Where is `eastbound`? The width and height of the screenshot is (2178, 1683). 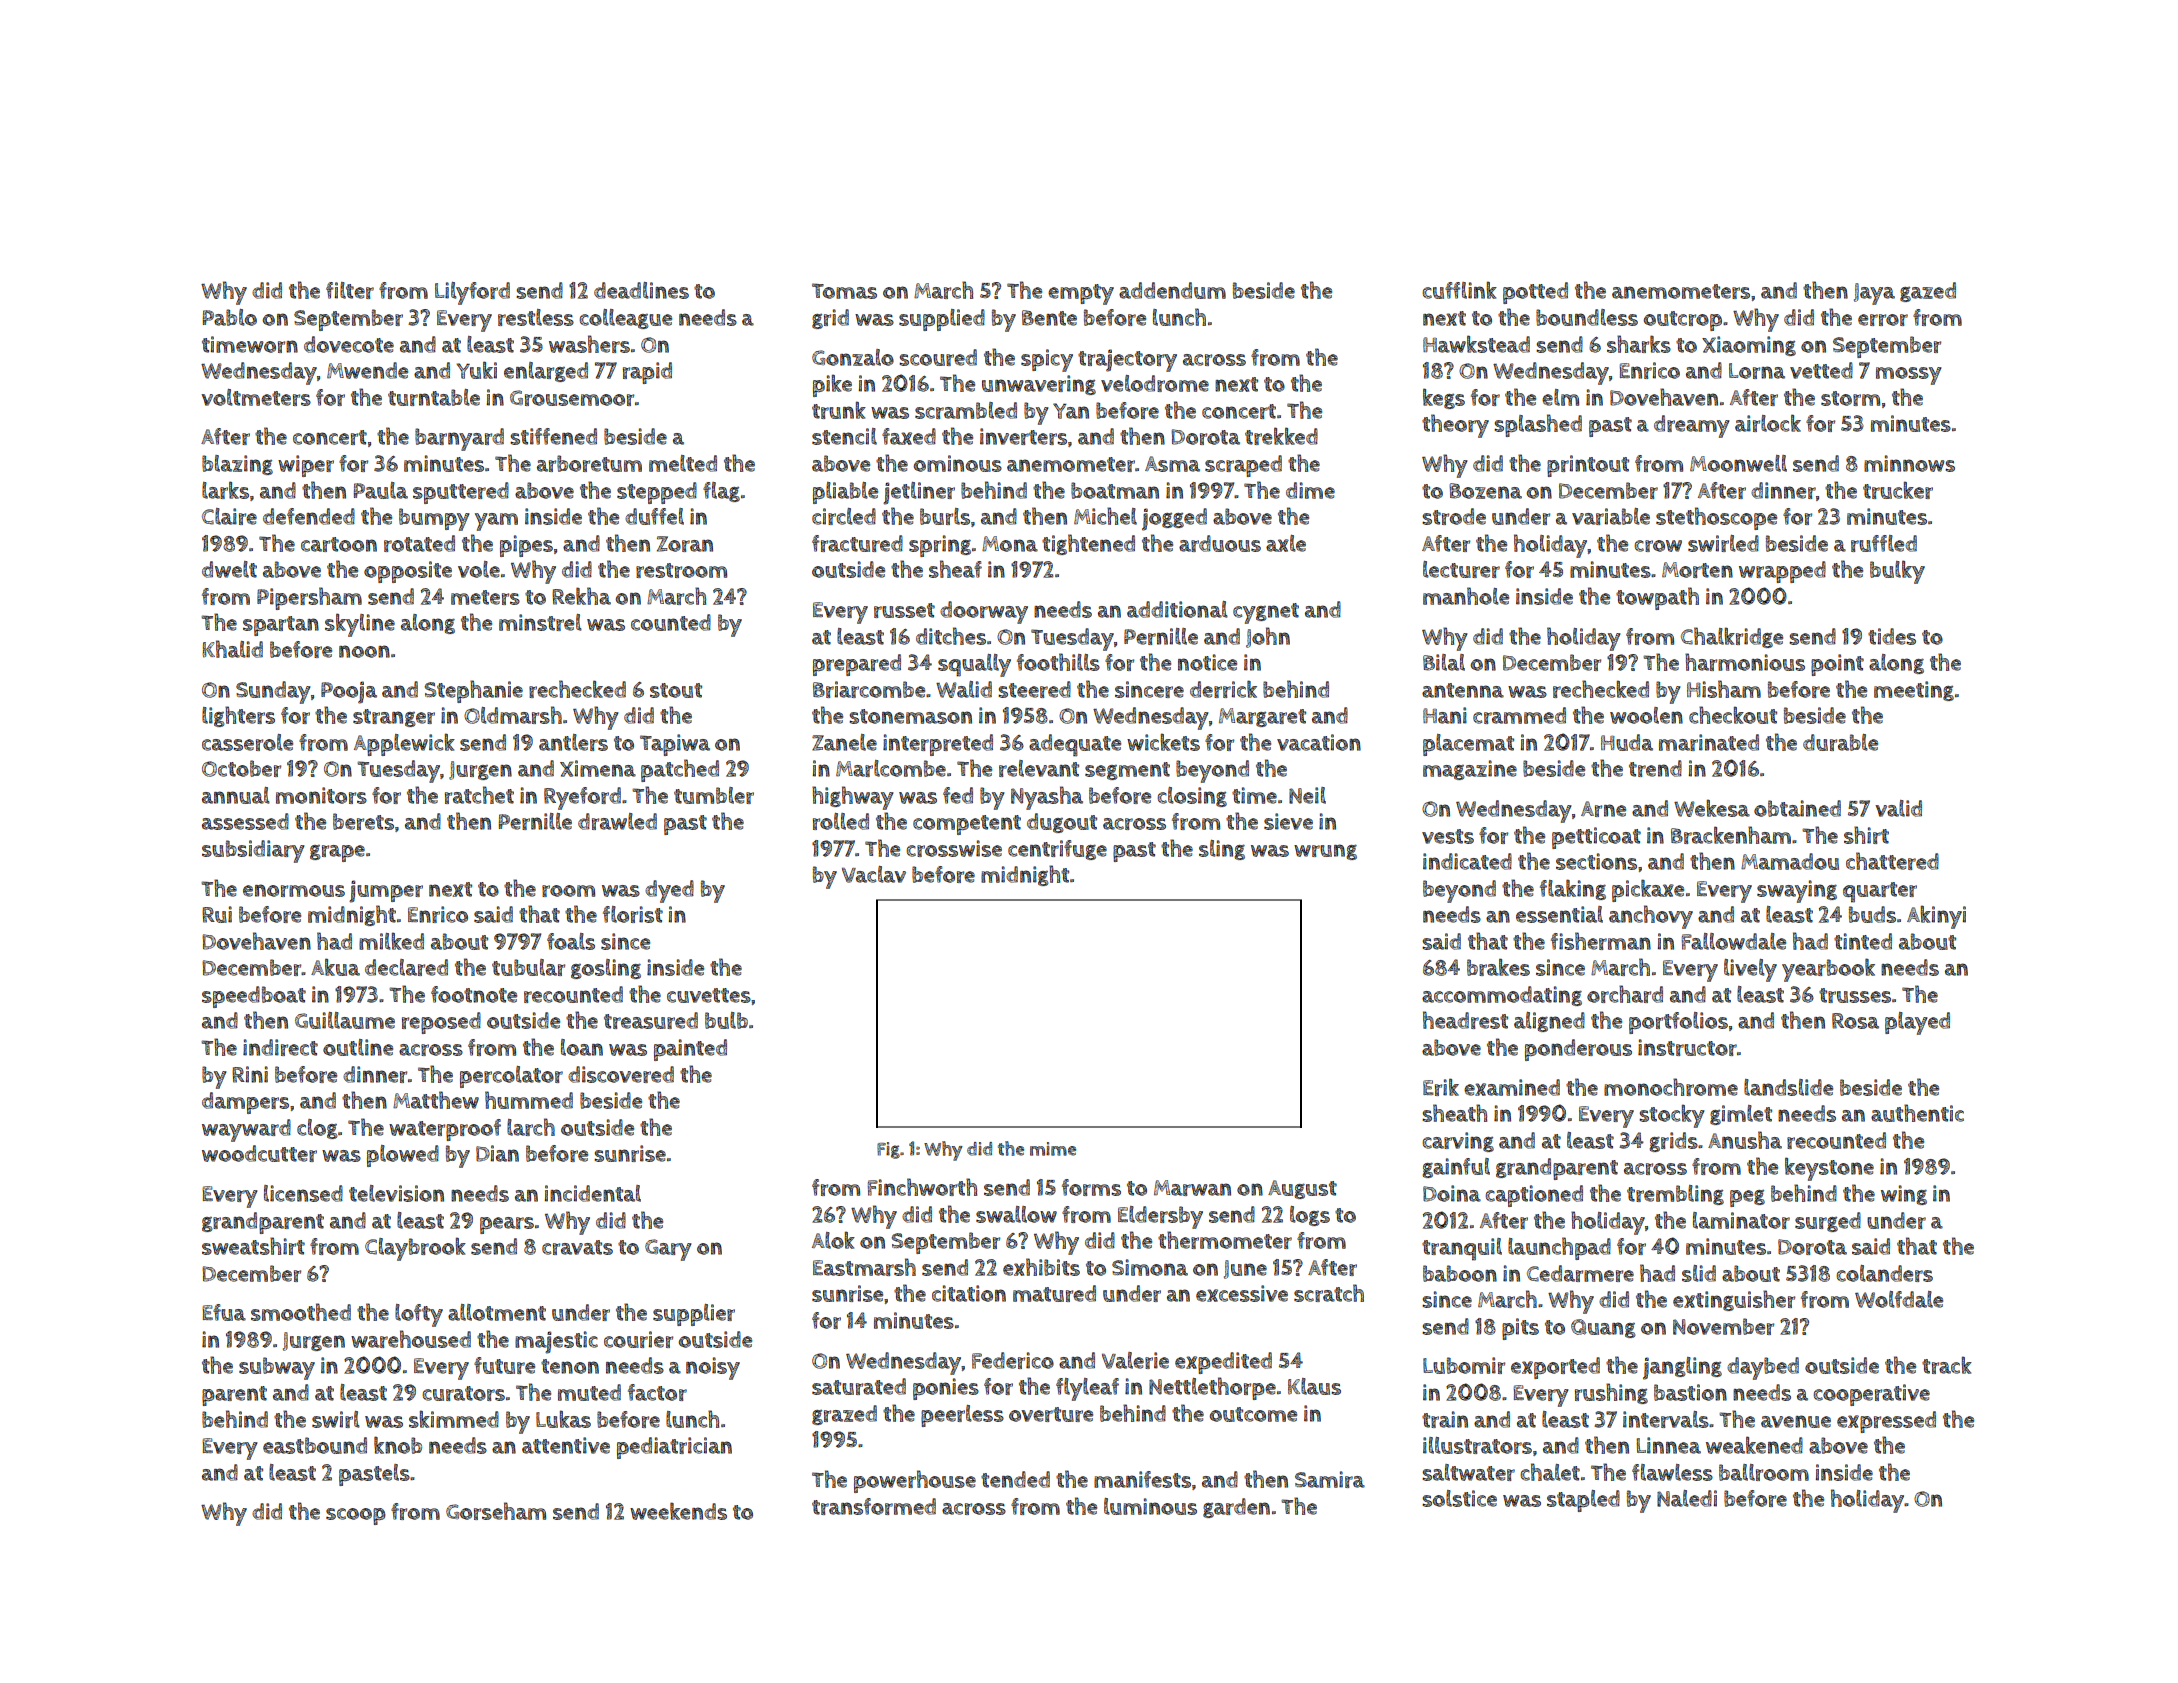 eastbound is located at coordinates (315, 1445).
